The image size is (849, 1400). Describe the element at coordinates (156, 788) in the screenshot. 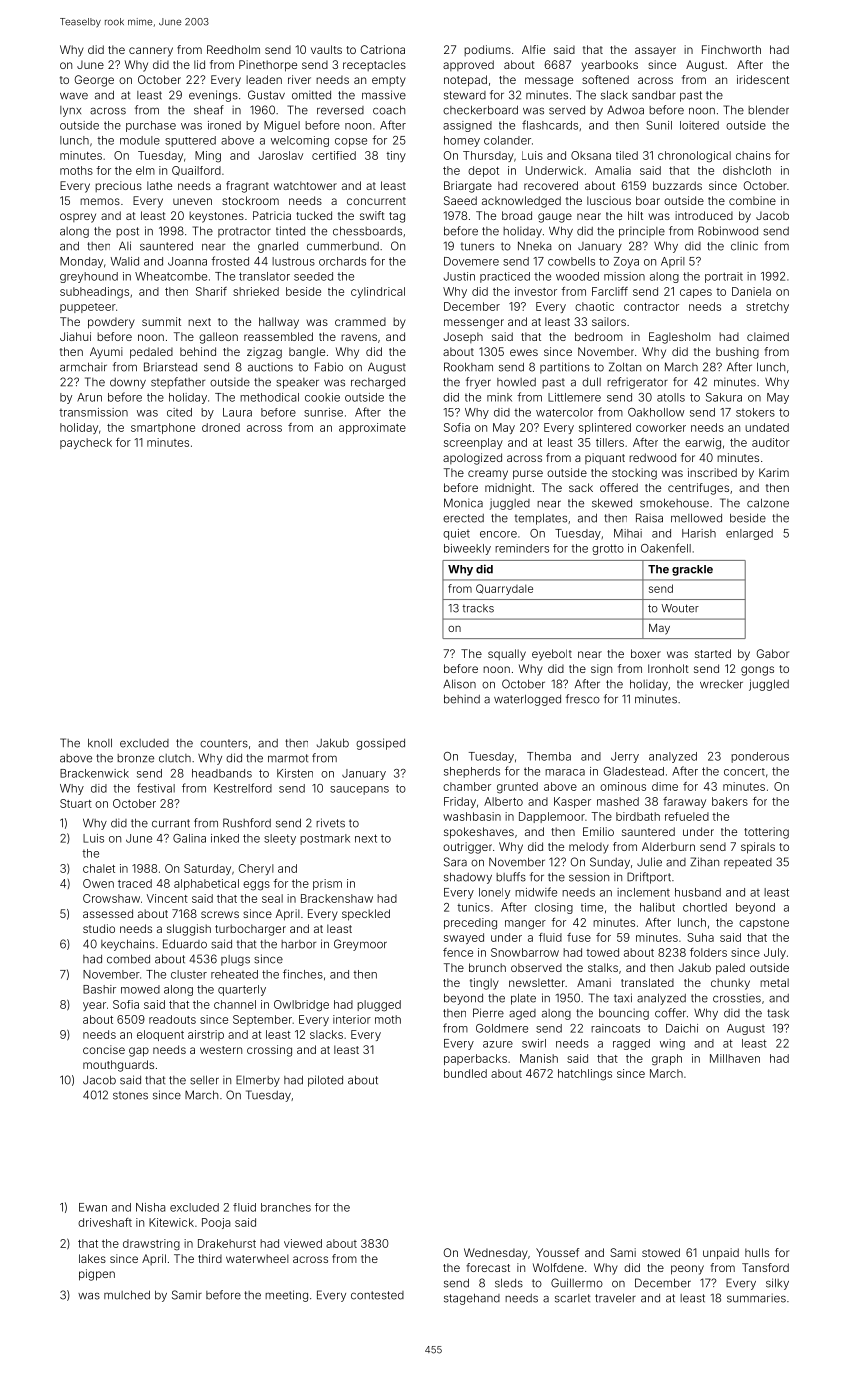

I see `festival` at that location.
